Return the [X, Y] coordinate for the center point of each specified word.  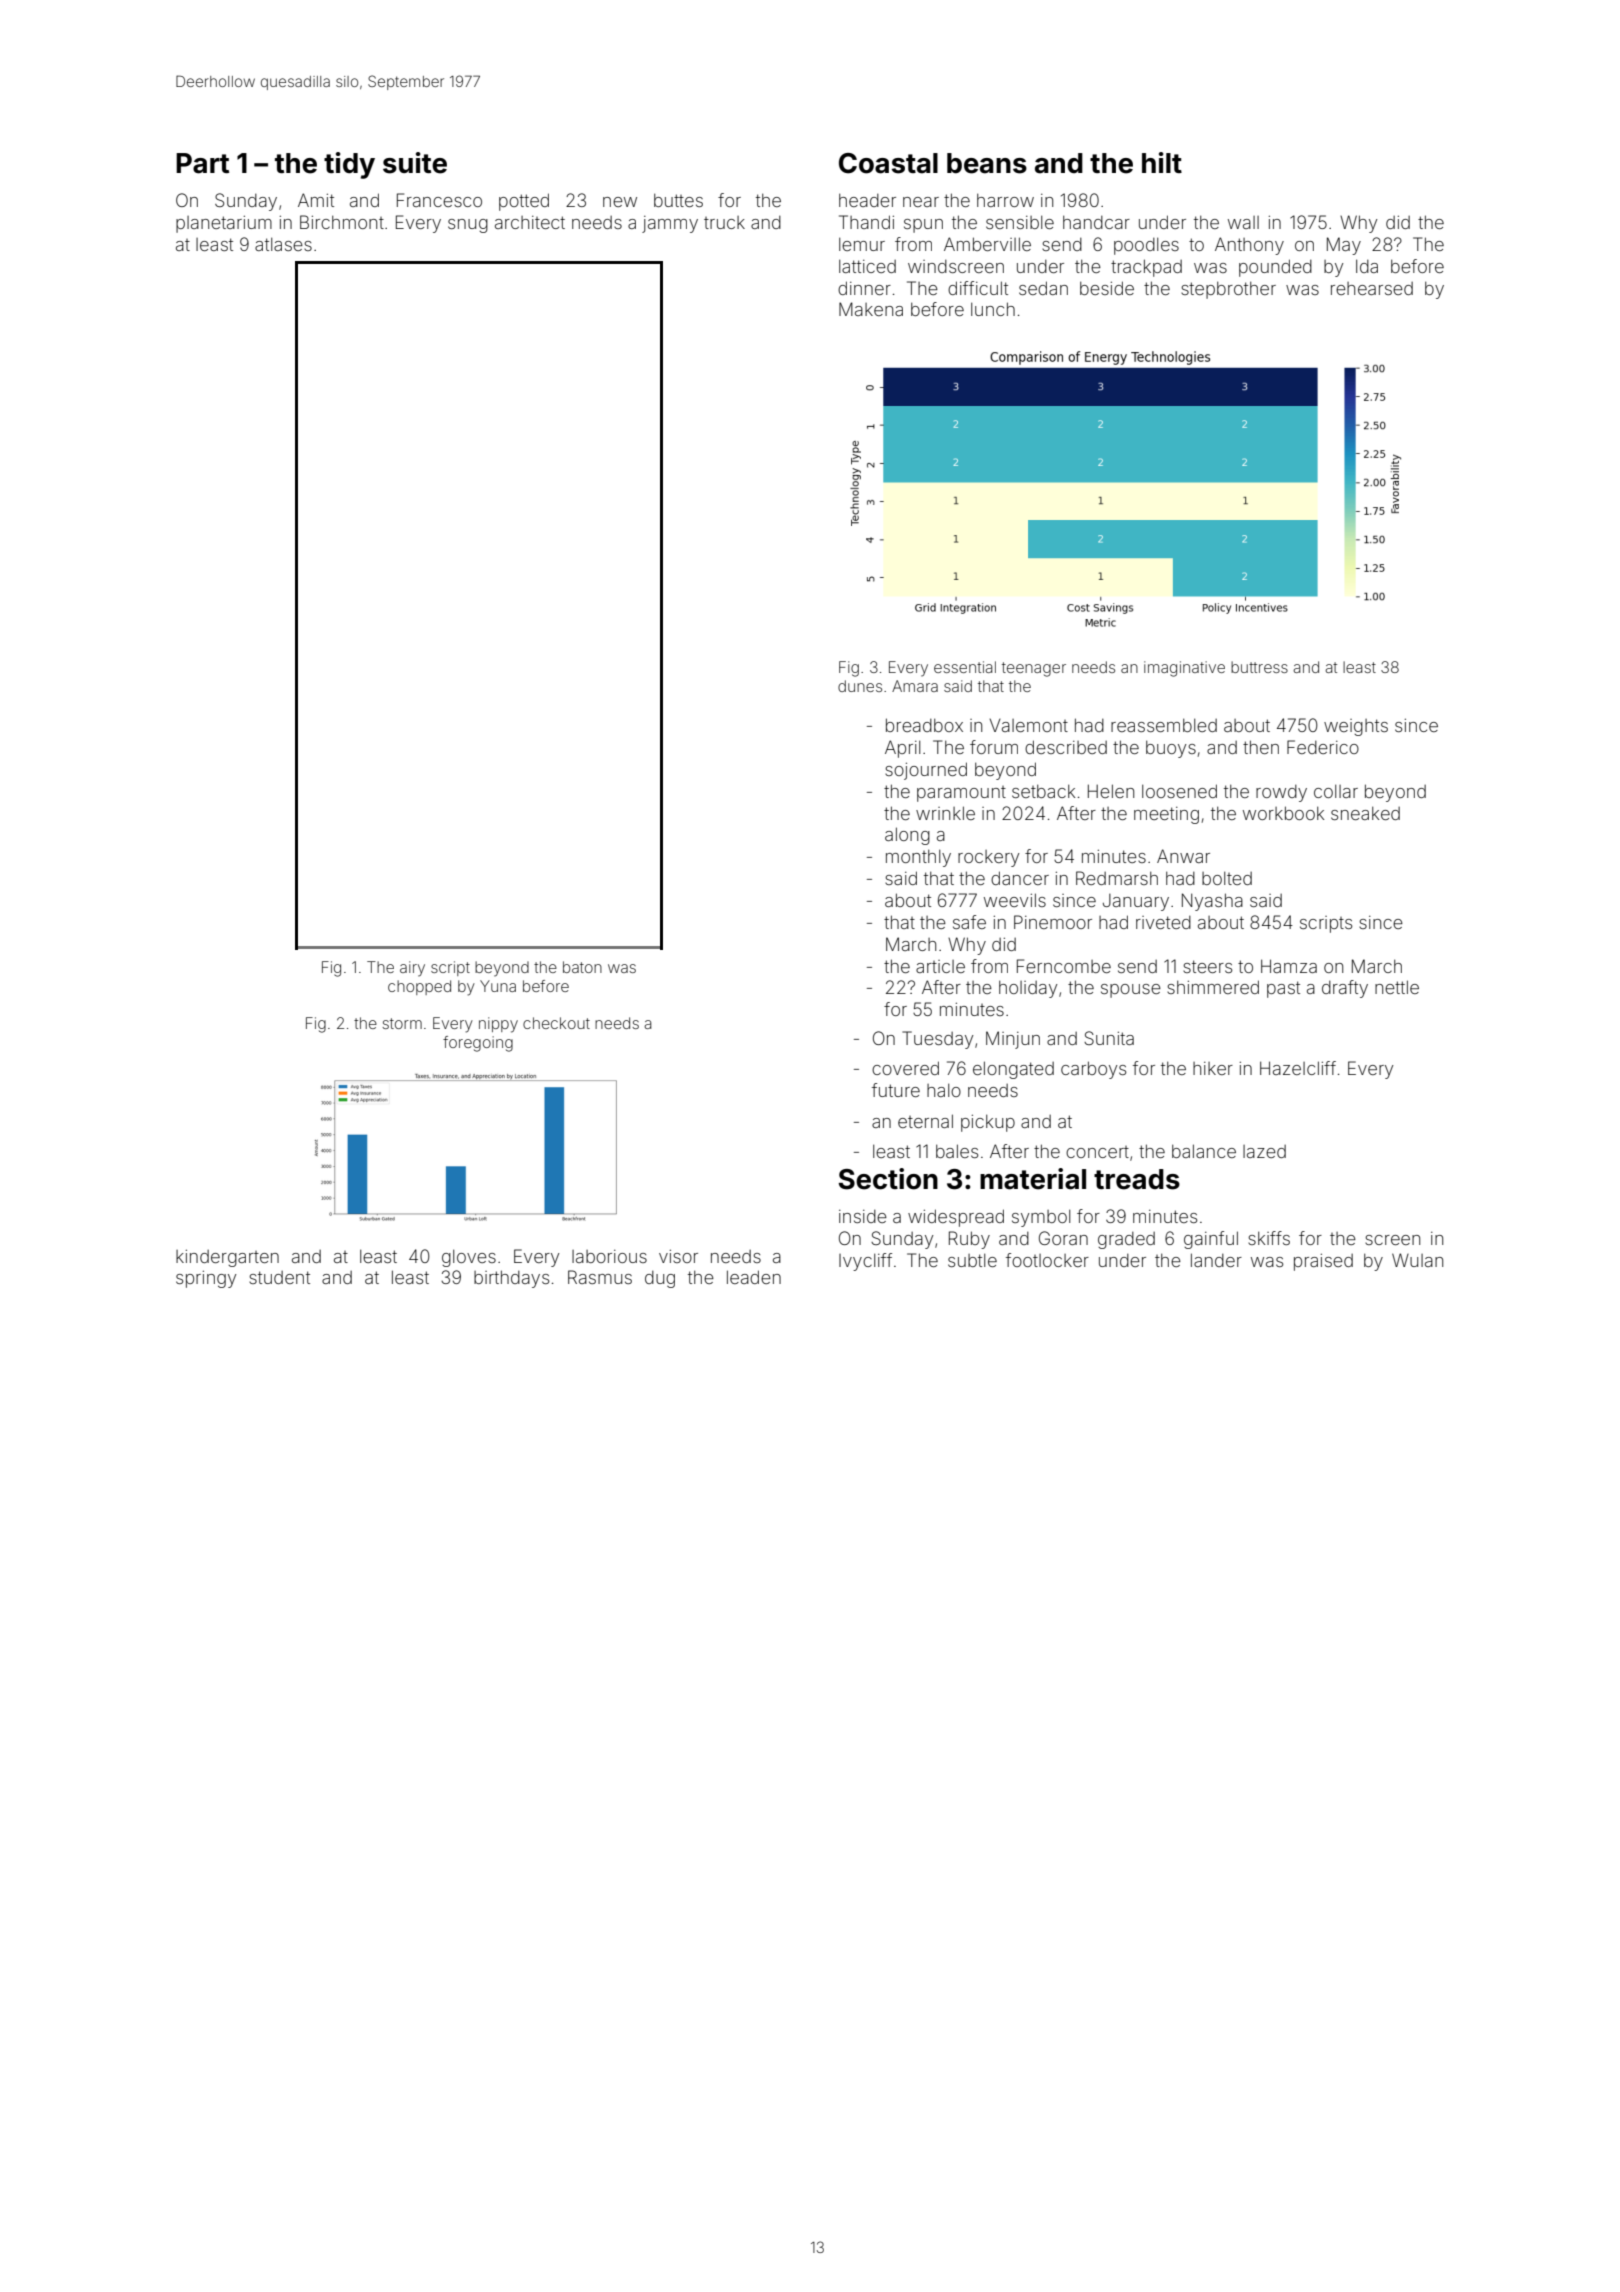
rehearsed [1372, 288]
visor [678, 1256]
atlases [283, 244]
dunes [860, 686]
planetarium [224, 224]
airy [412, 969]
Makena [871, 309]
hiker [1213, 1068]
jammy [670, 224]
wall [1243, 222]
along [907, 836]
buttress [1259, 667]
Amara [915, 686]
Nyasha [1212, 902]
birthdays [511, 1279]
